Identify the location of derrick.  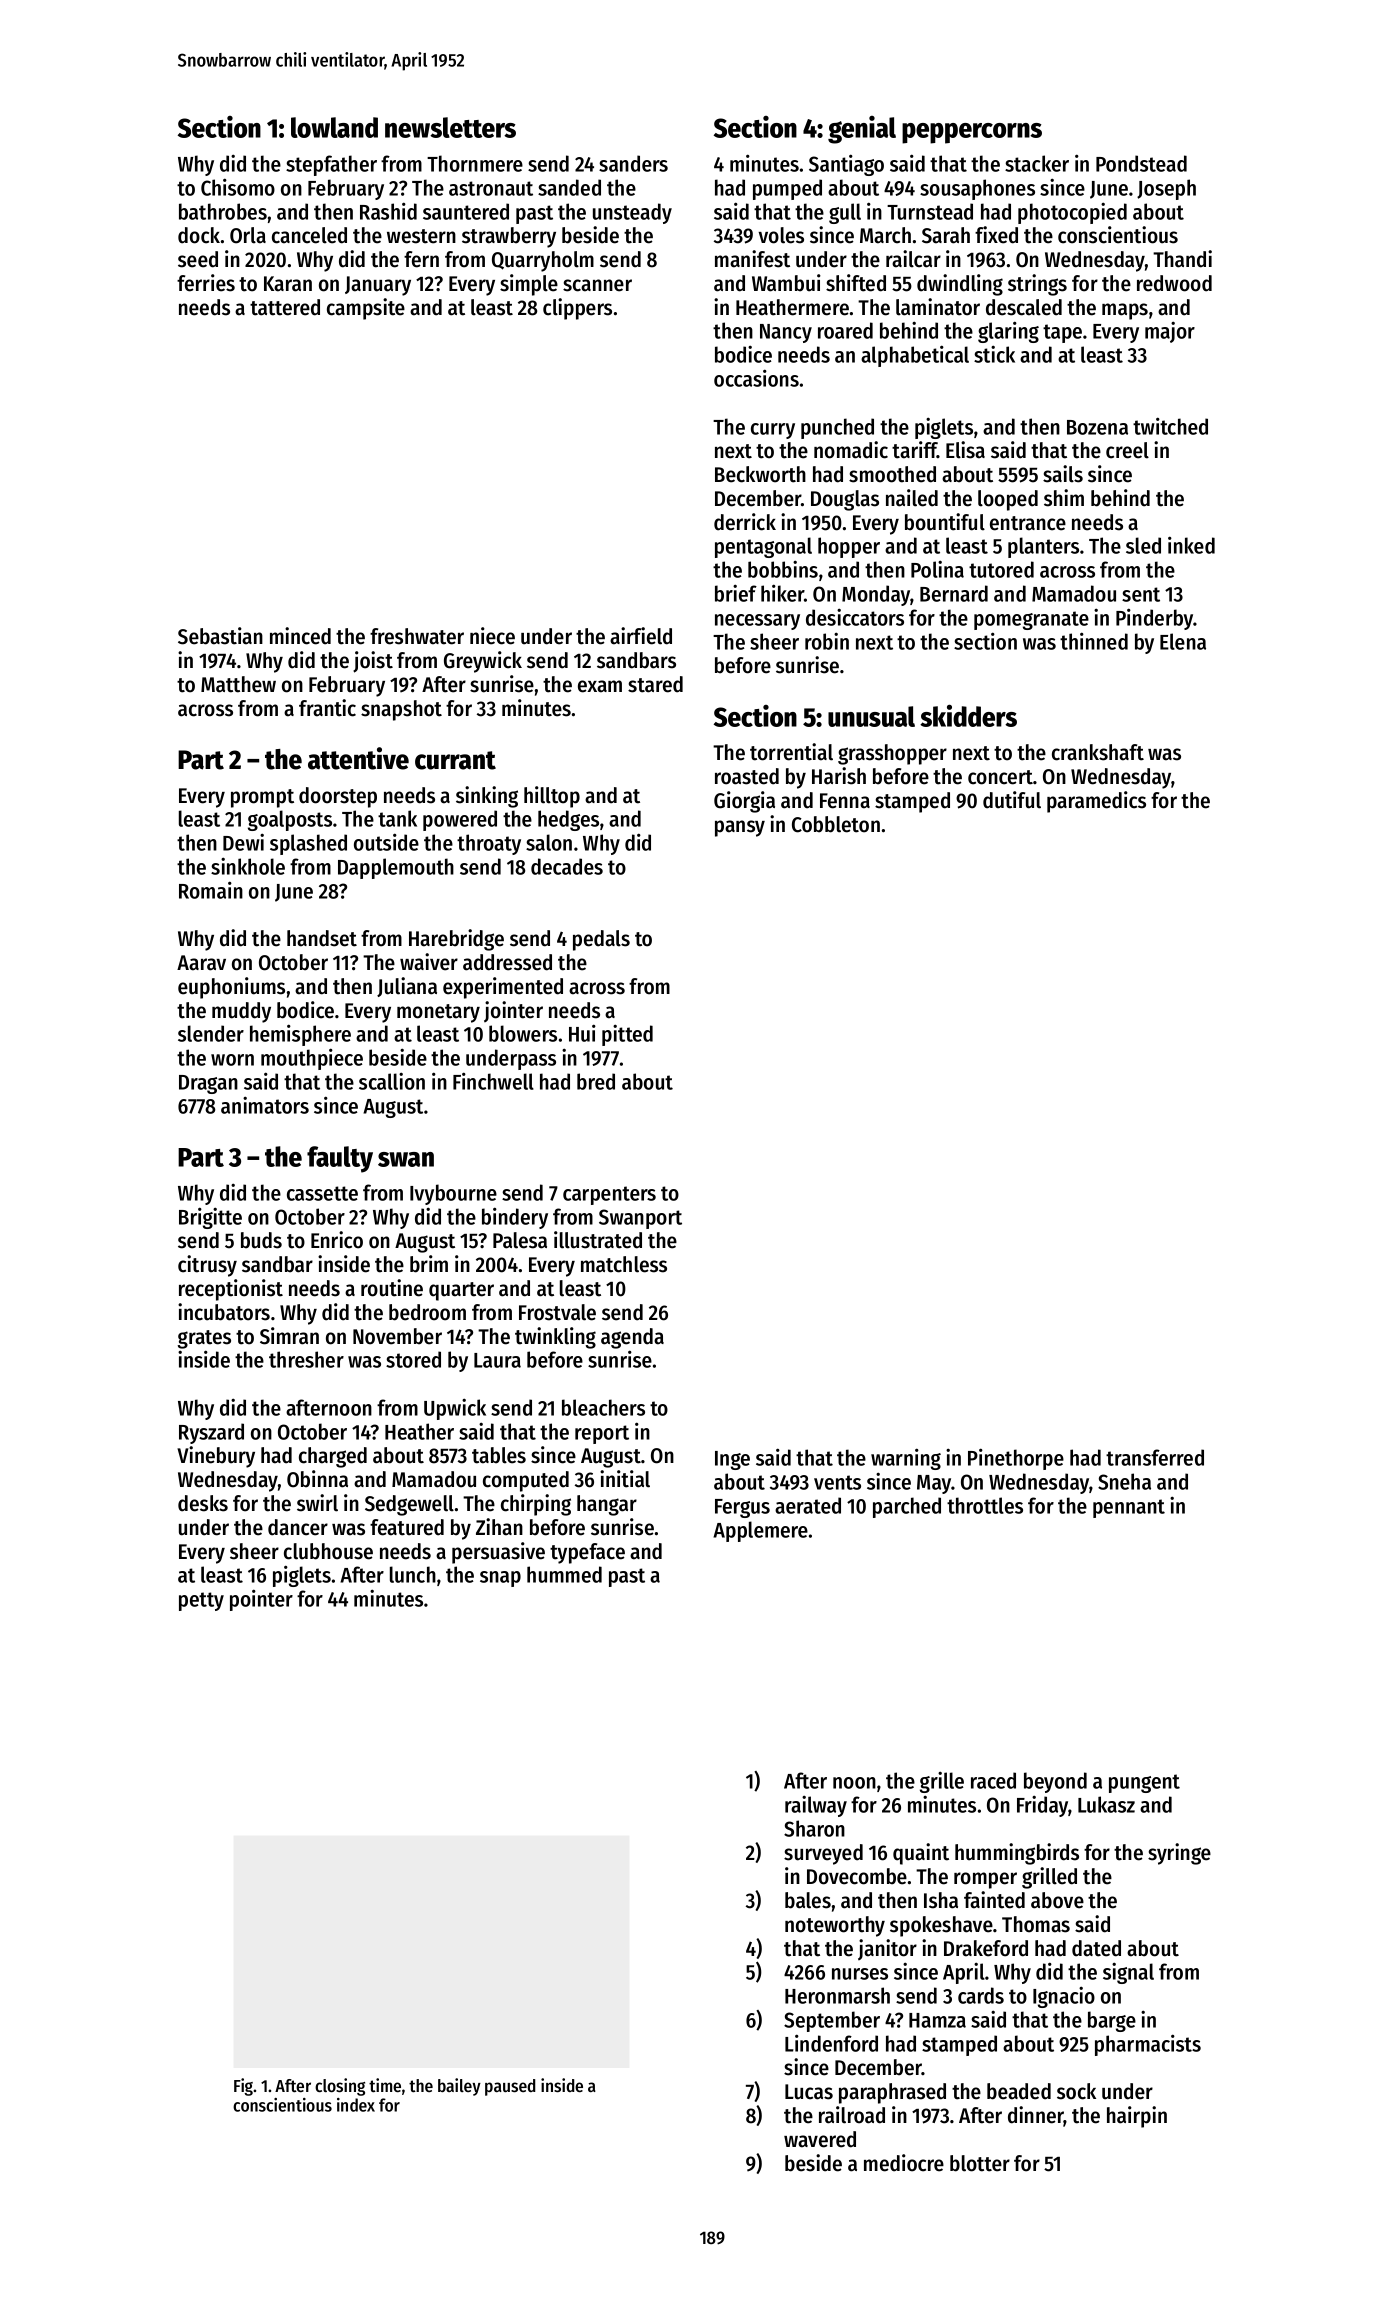
(745, 522).
